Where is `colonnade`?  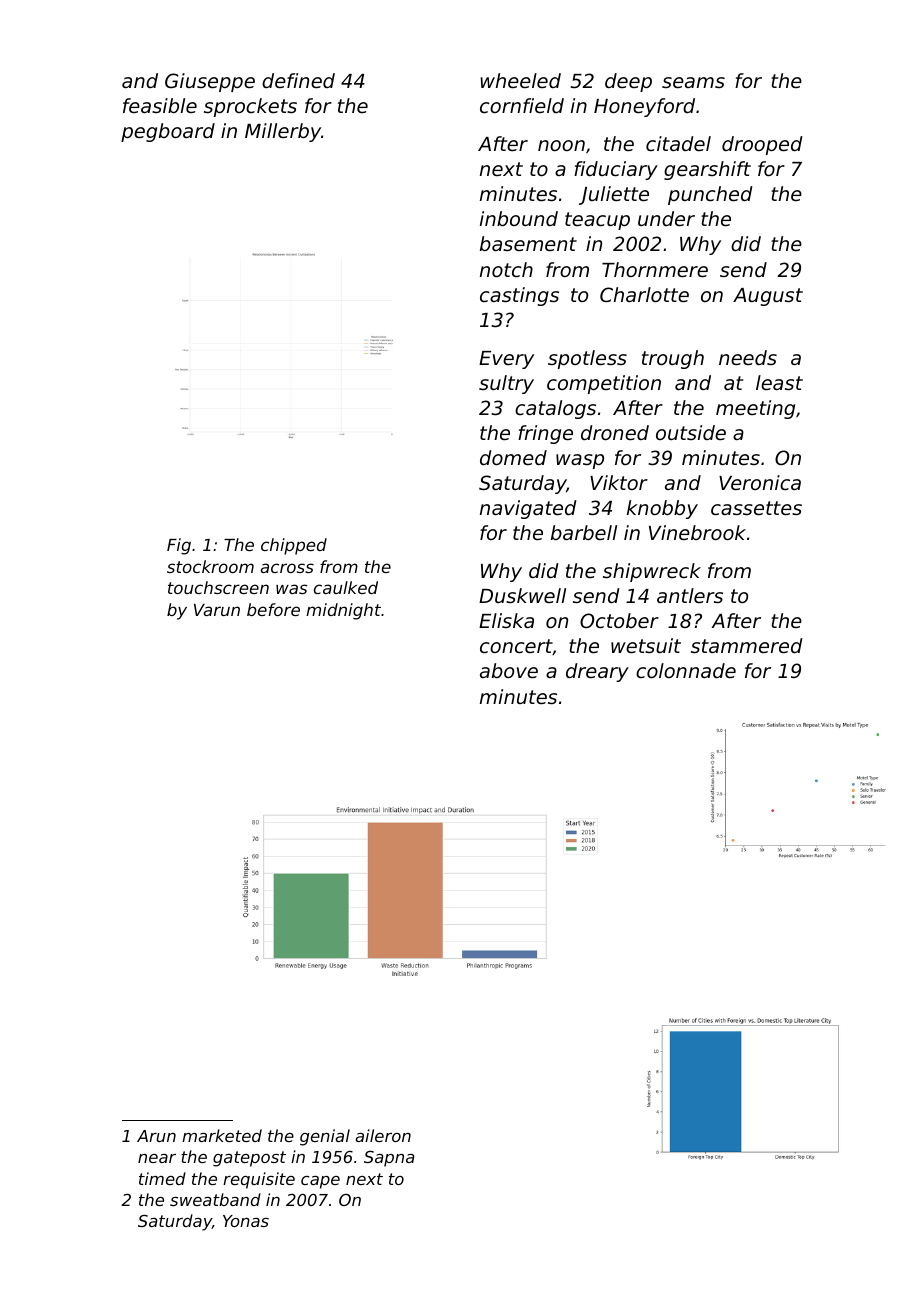 colonnade is located at coordinates (686, 670).
